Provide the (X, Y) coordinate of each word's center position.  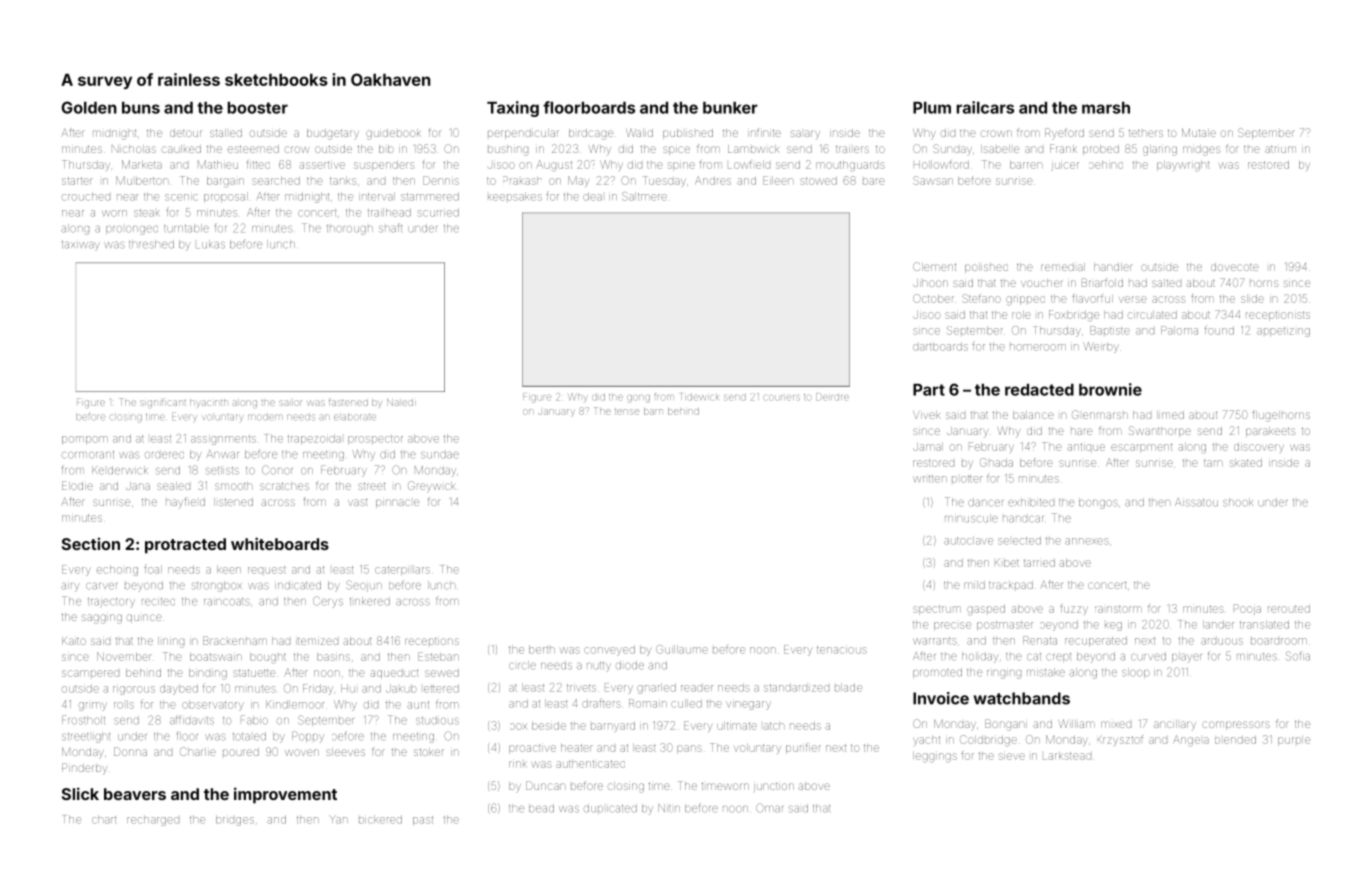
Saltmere (644, 196)
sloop (1136, 673)
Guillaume (682, 649)
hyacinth (208, 404)
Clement (934, 266)
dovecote (1235, 267)
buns (141, 108)
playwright (1183, 166)
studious (437, 720)
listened (233, 502)
